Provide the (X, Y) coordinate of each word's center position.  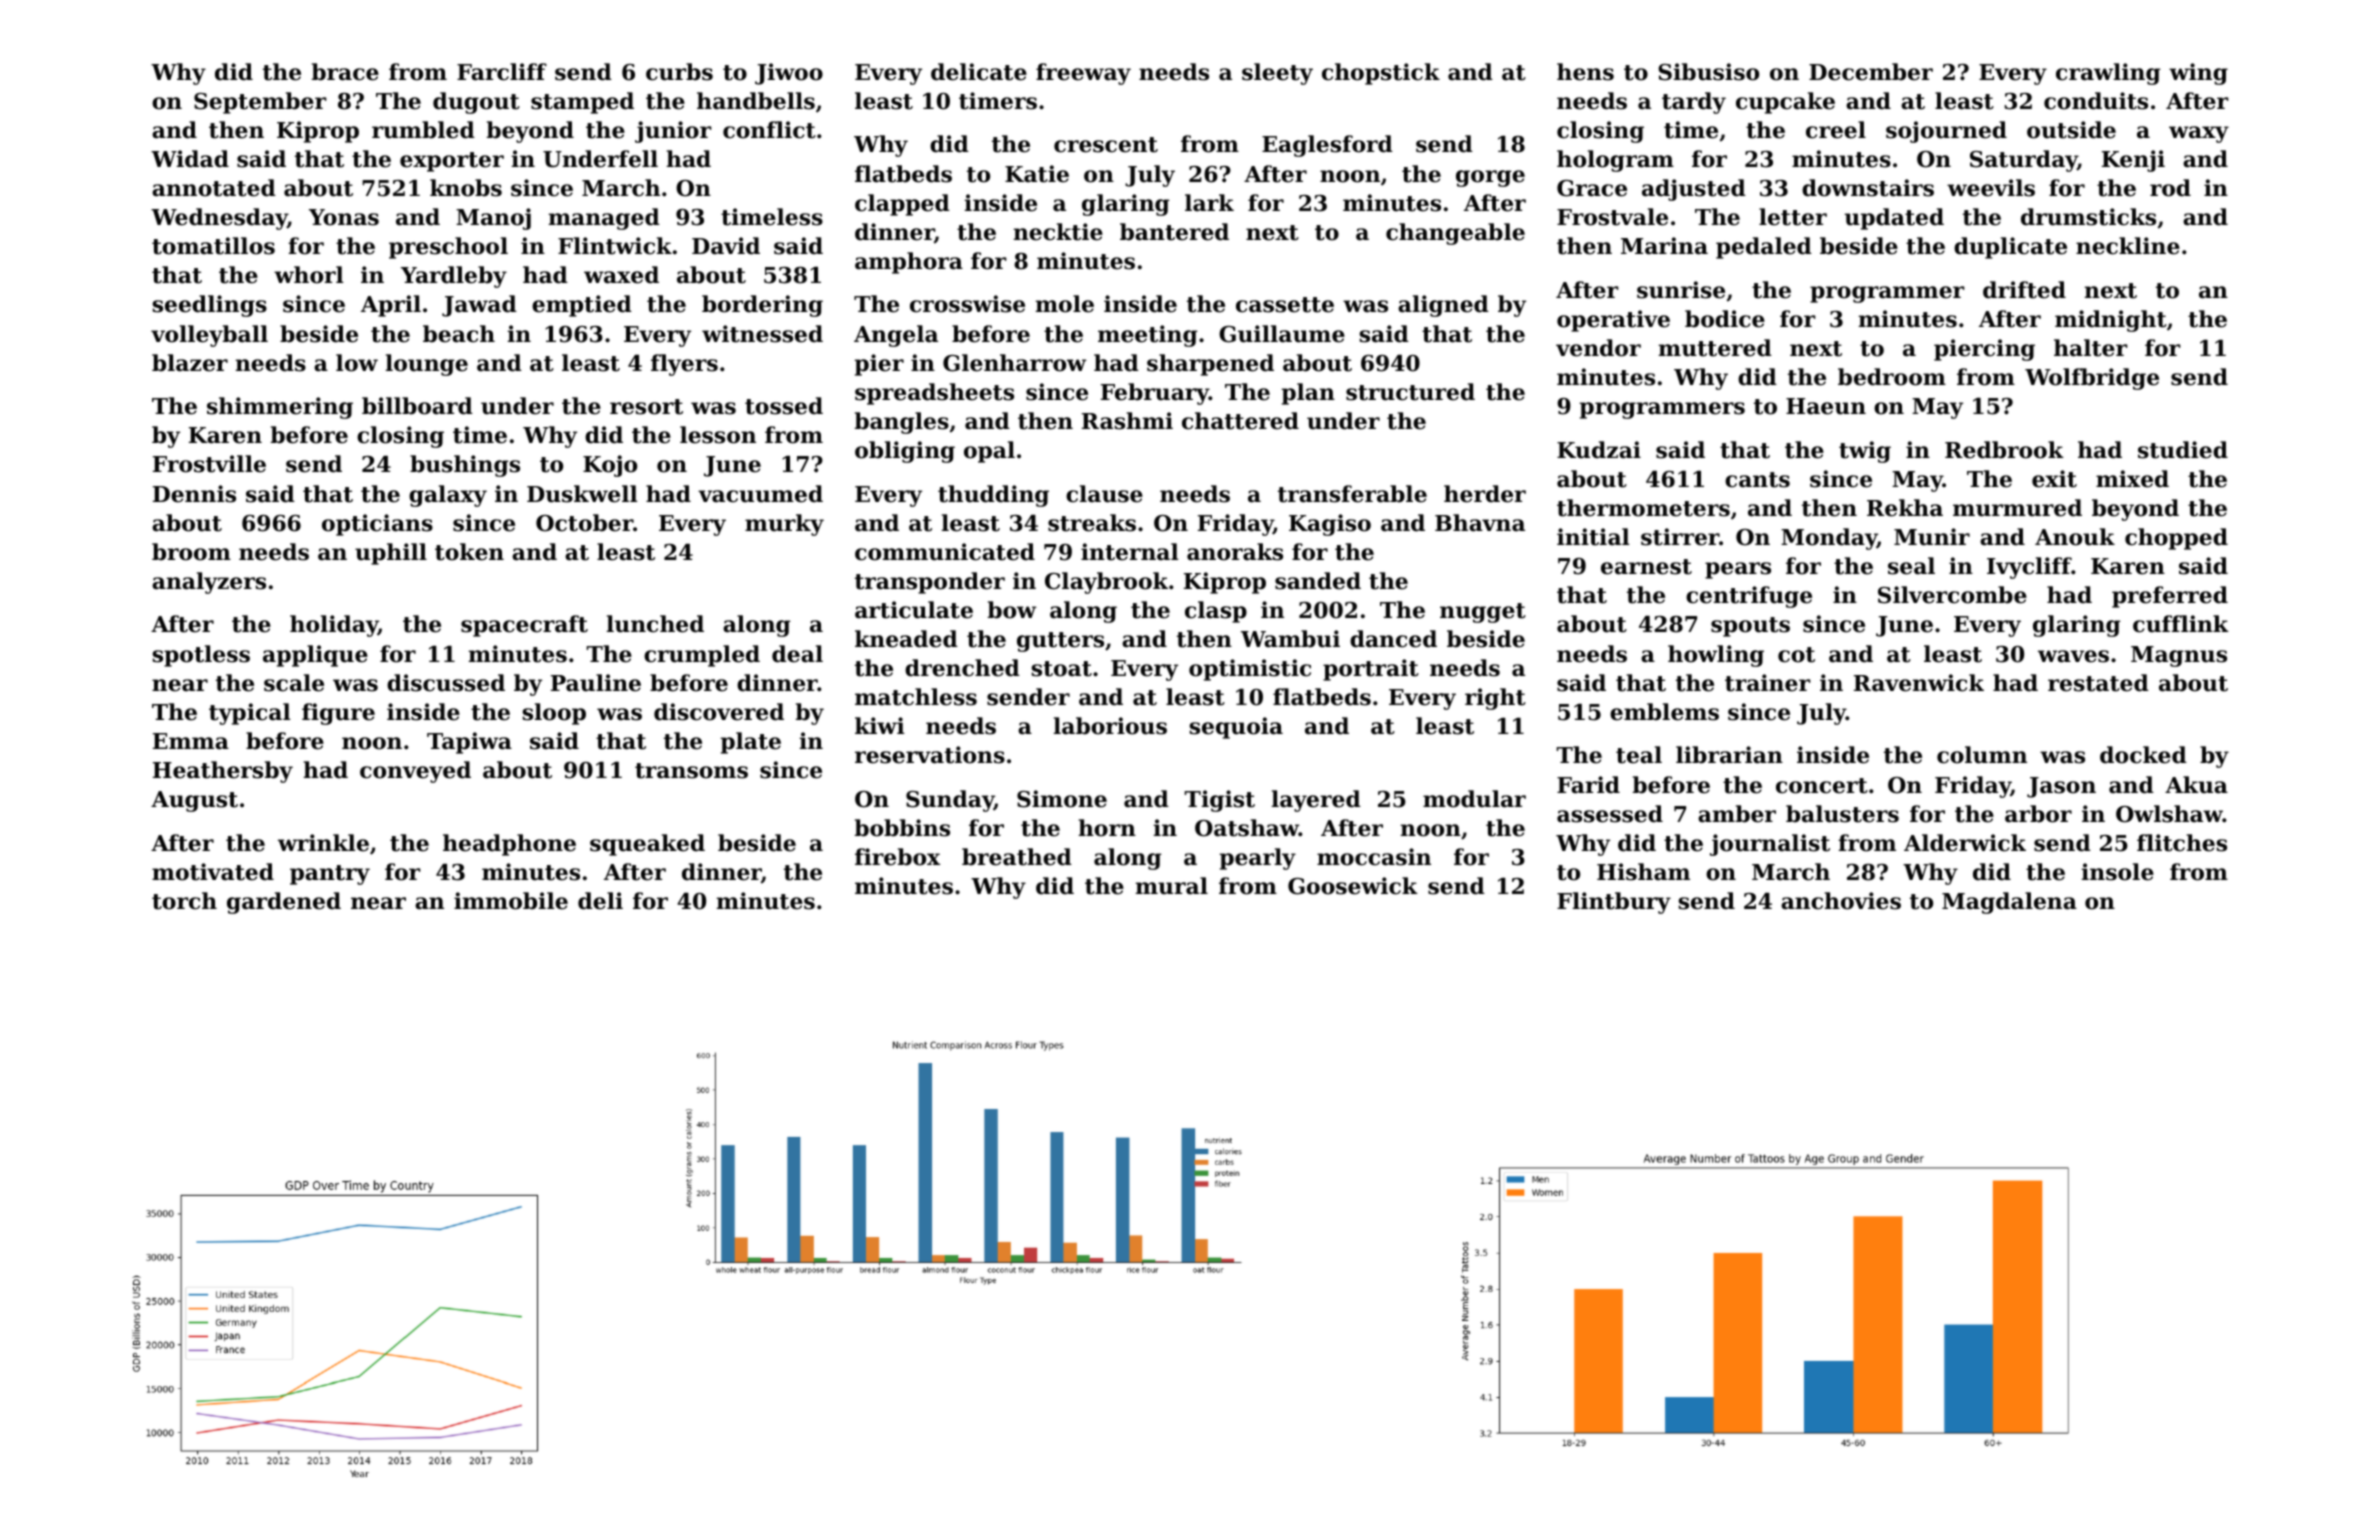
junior (673, 132)
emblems (1664, 712)
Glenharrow (1014, 363)
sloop (554, 714)
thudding (993, 496)
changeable (1455, 234)
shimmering (280, 408)
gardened (284, 903)
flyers (684, 365)
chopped (2176, 539)
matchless (916, 697)
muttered (1715, 348)
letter (1793, 217)
